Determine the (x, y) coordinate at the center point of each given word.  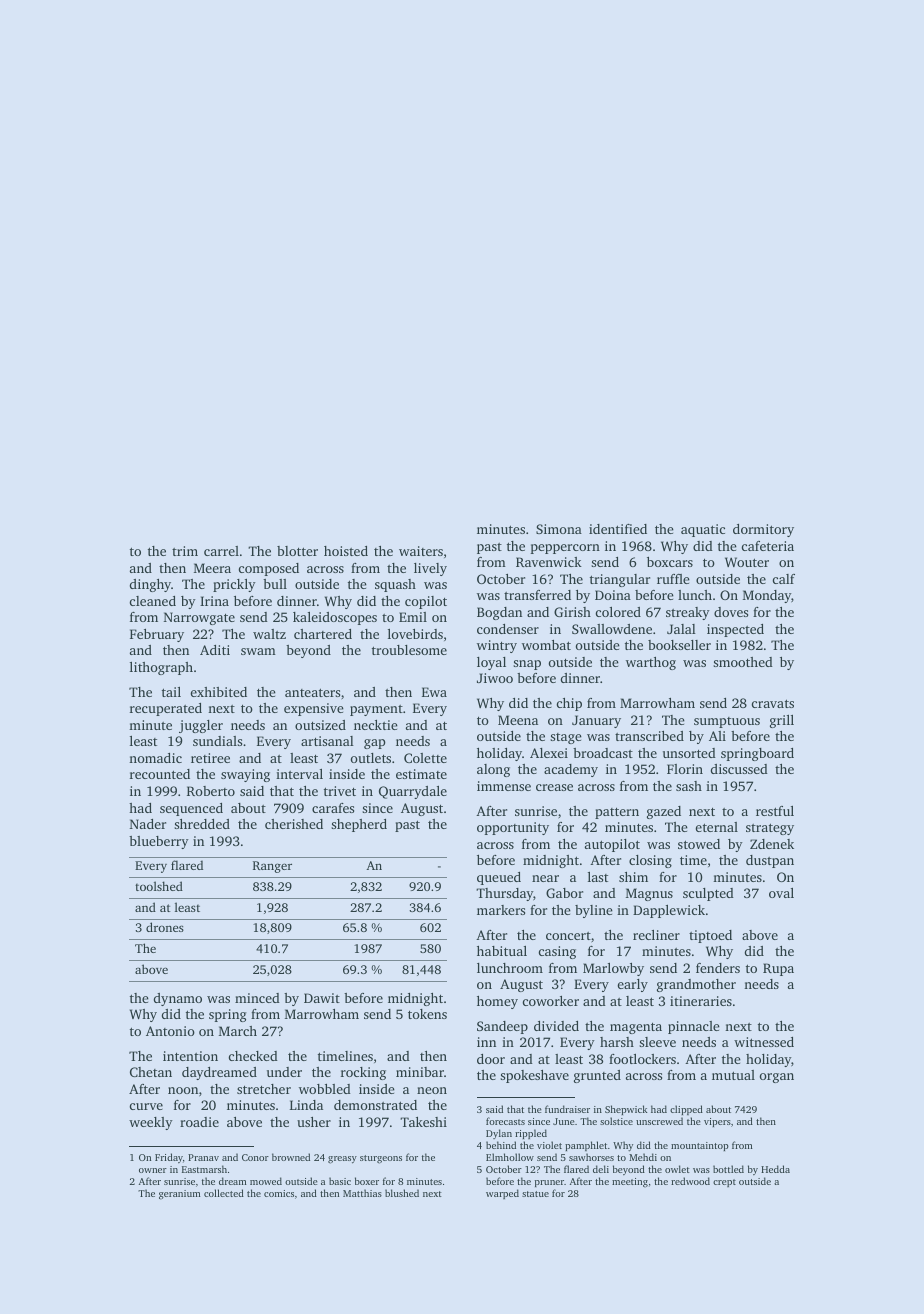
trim (185, 551)
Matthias (362, 1193)
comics (279, 1193)
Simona (559, 529)
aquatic (703, 530)
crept (724, 1183)
